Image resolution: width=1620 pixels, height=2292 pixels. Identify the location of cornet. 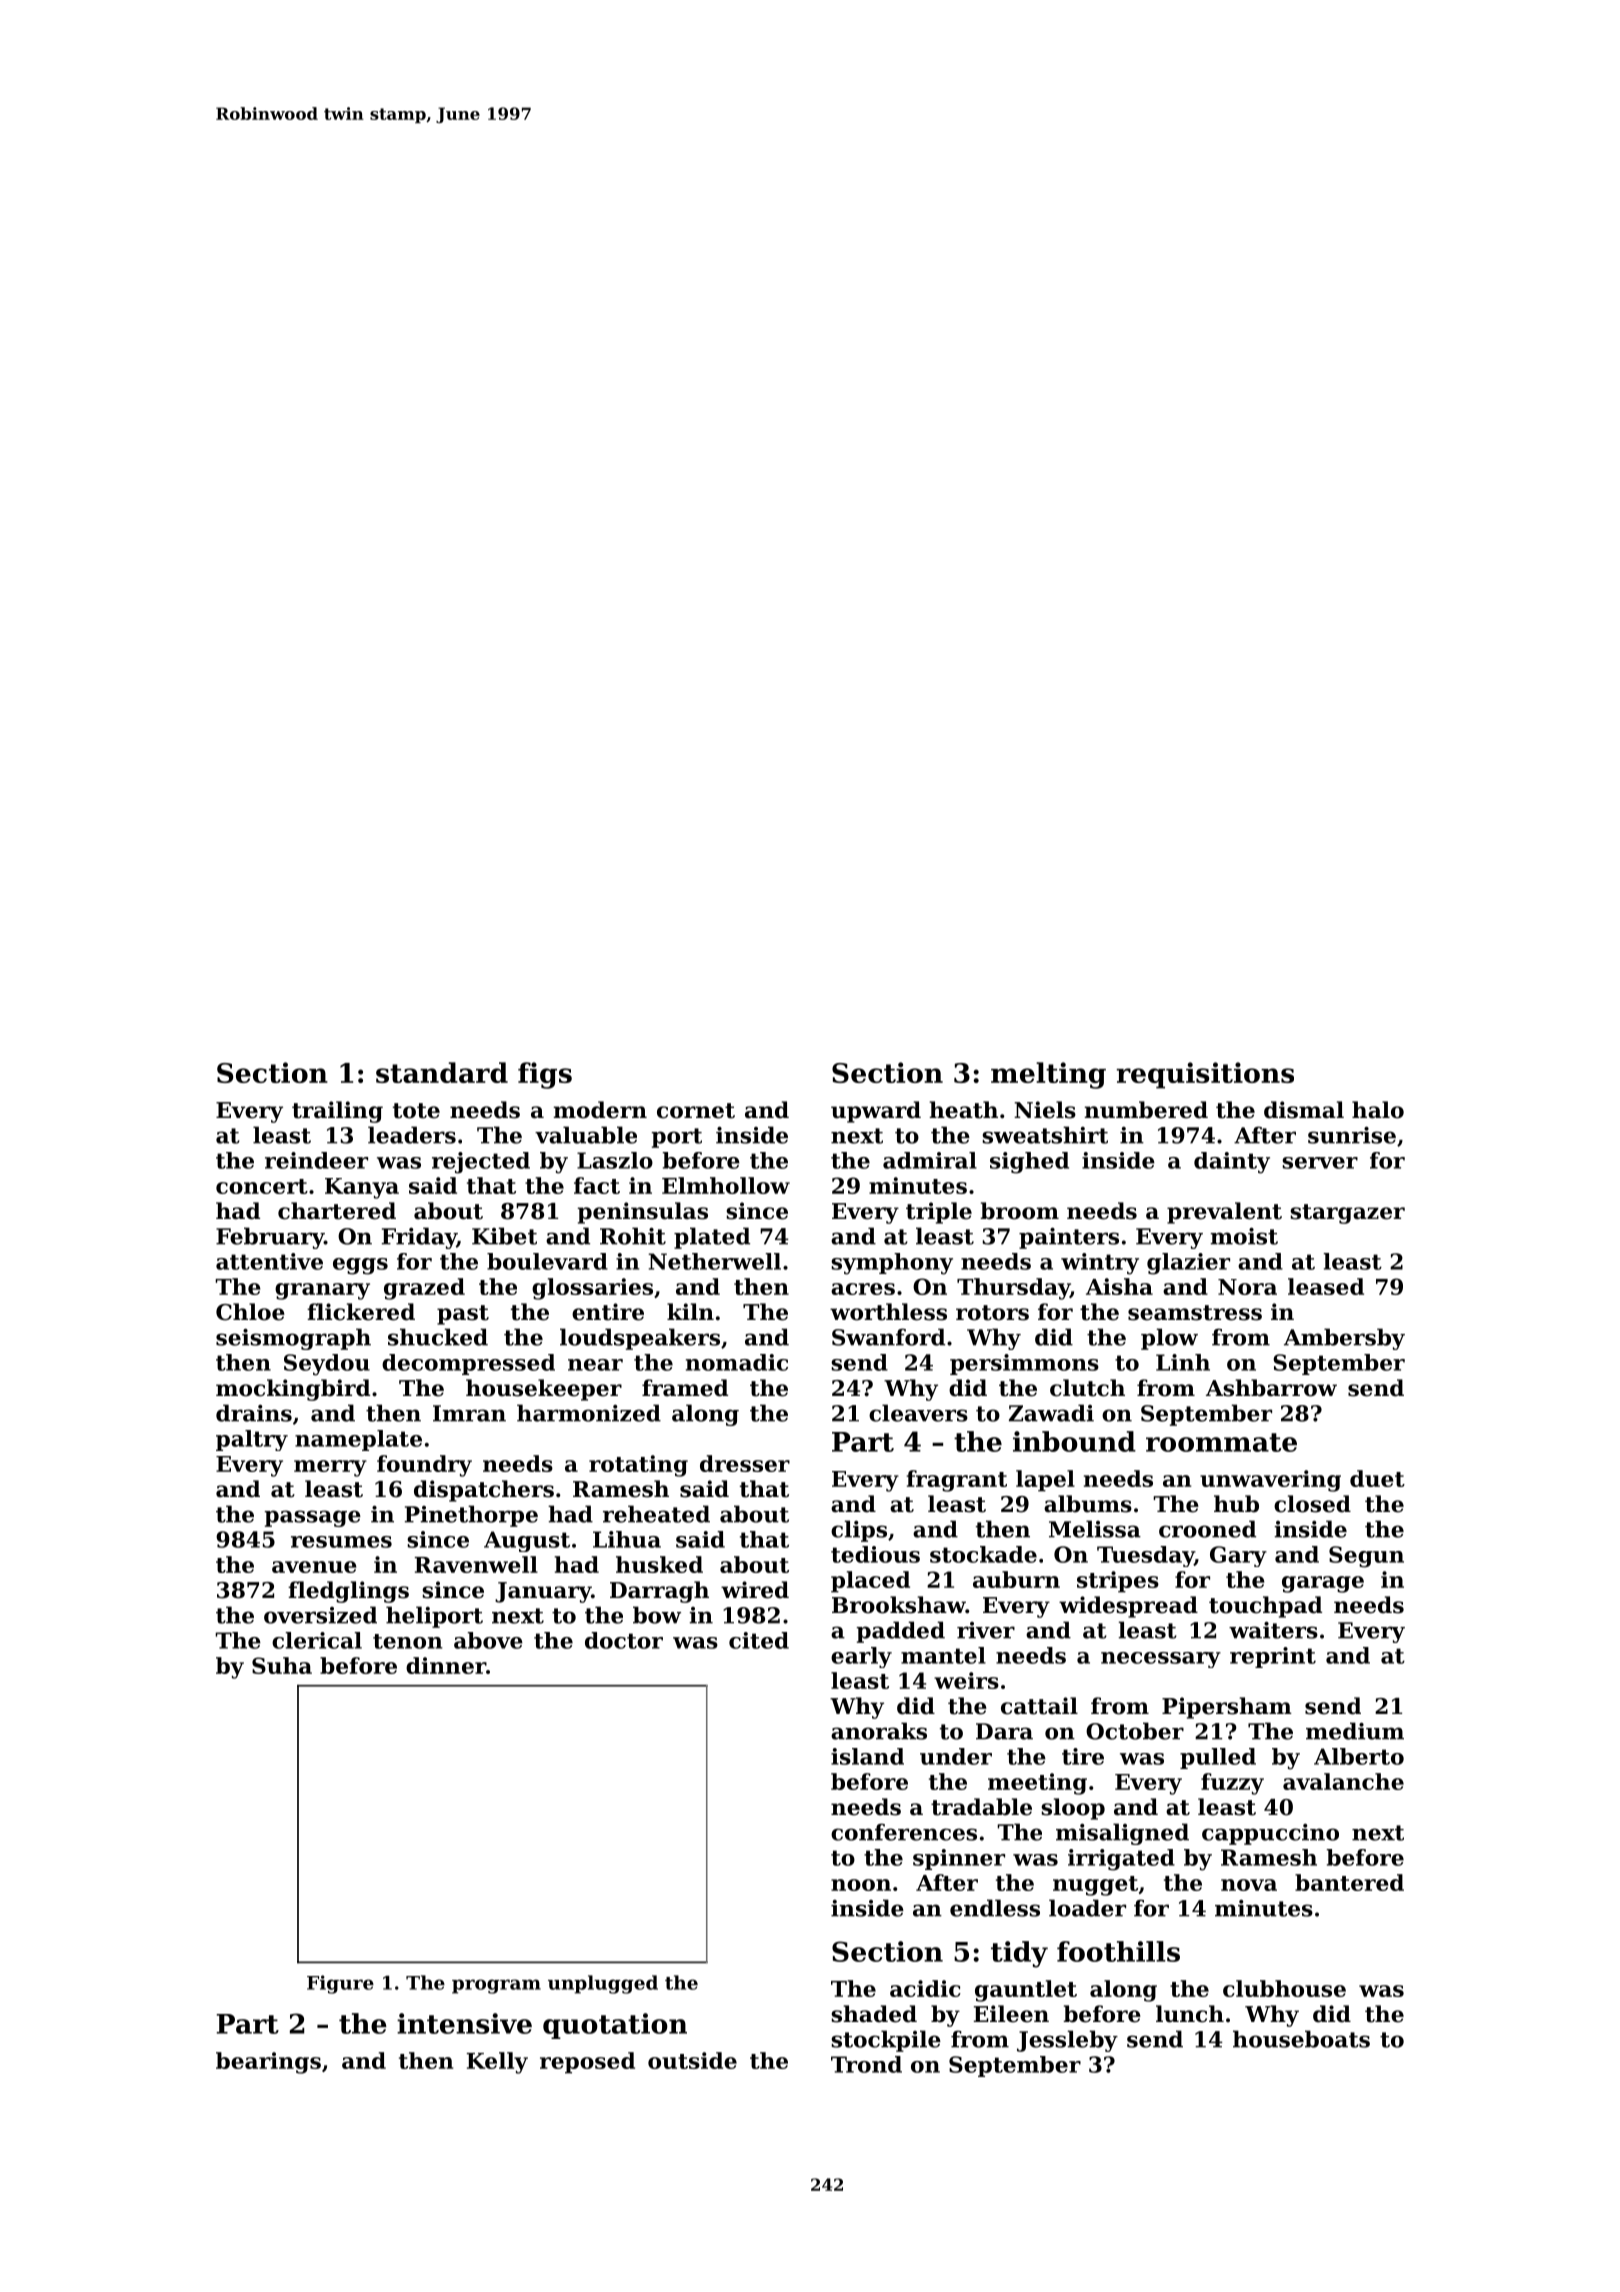
(696, 1111).
